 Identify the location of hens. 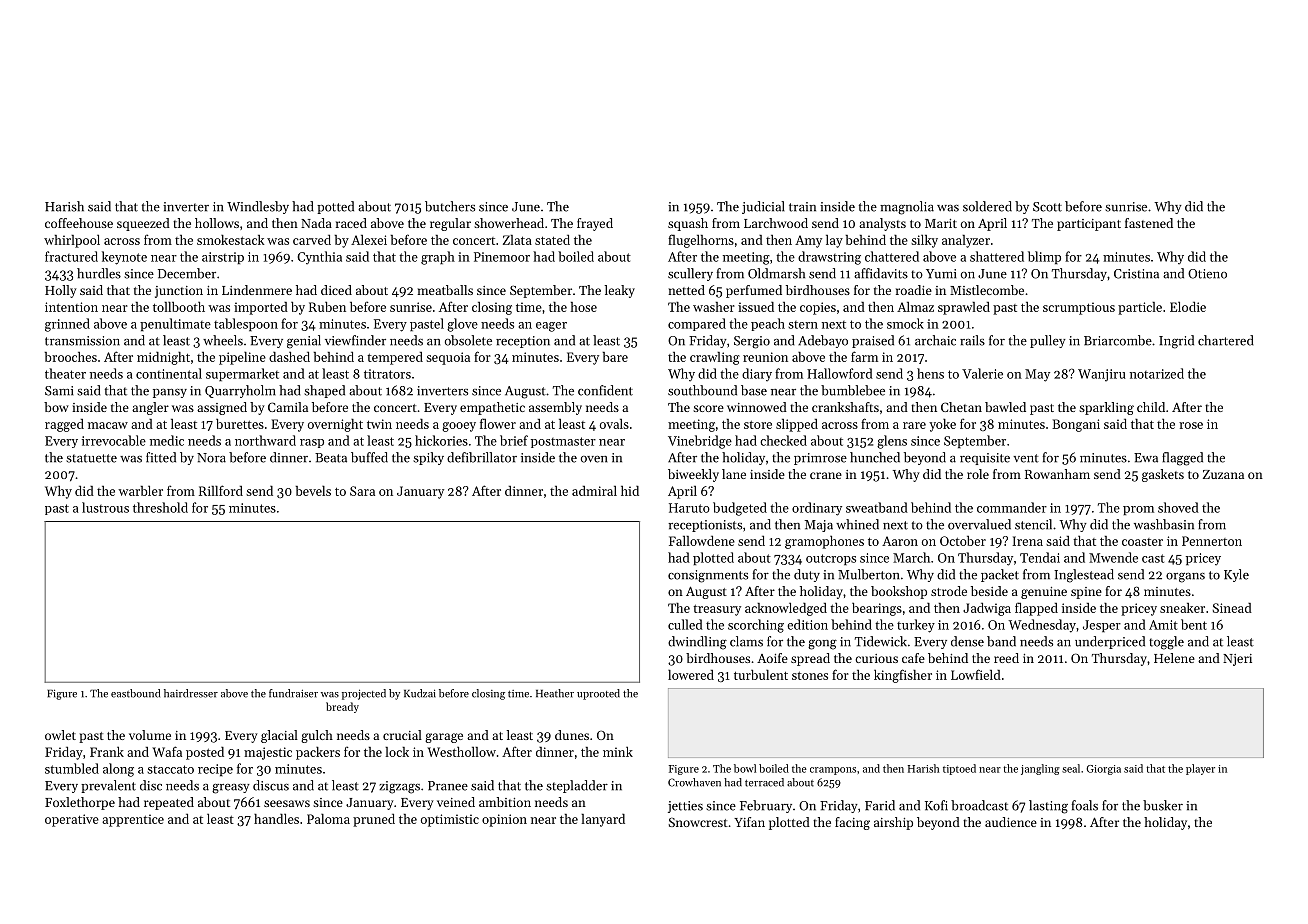
(930, 373).
